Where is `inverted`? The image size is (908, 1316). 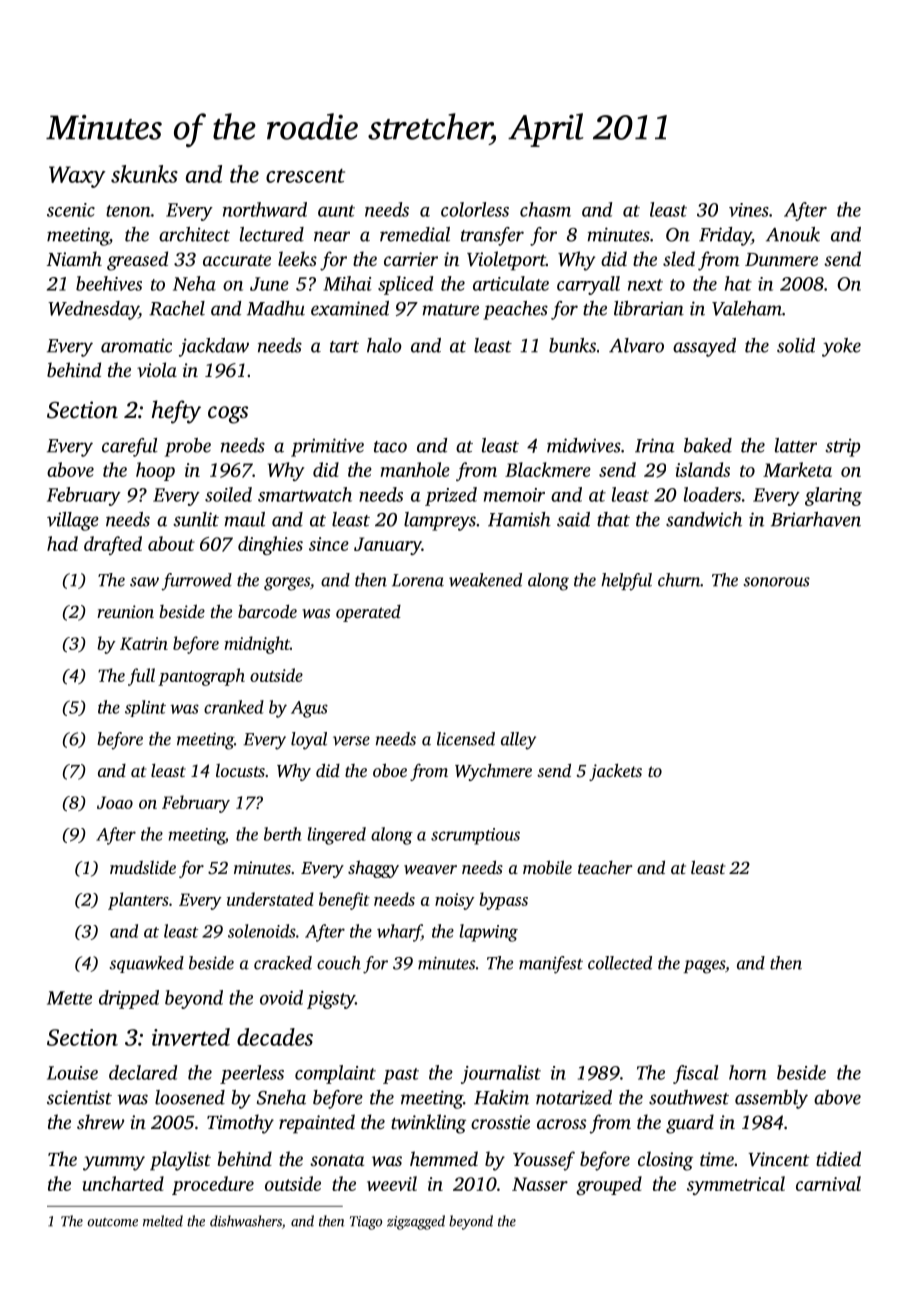
inverted is located at coordinates (191, 1037).
